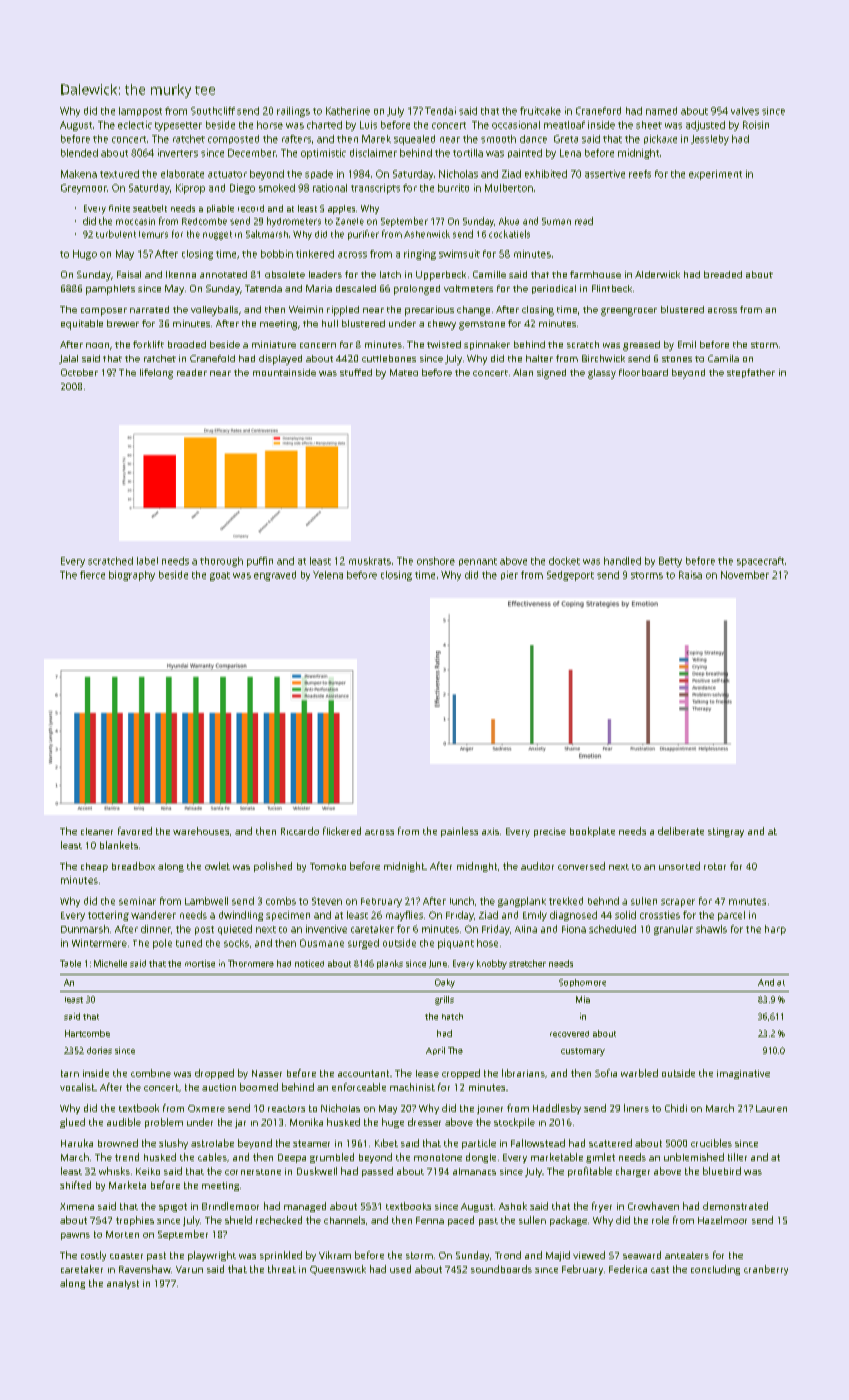 The width and height of the image is (849, 1400). I want to click on mortise, so click(200, 963).
